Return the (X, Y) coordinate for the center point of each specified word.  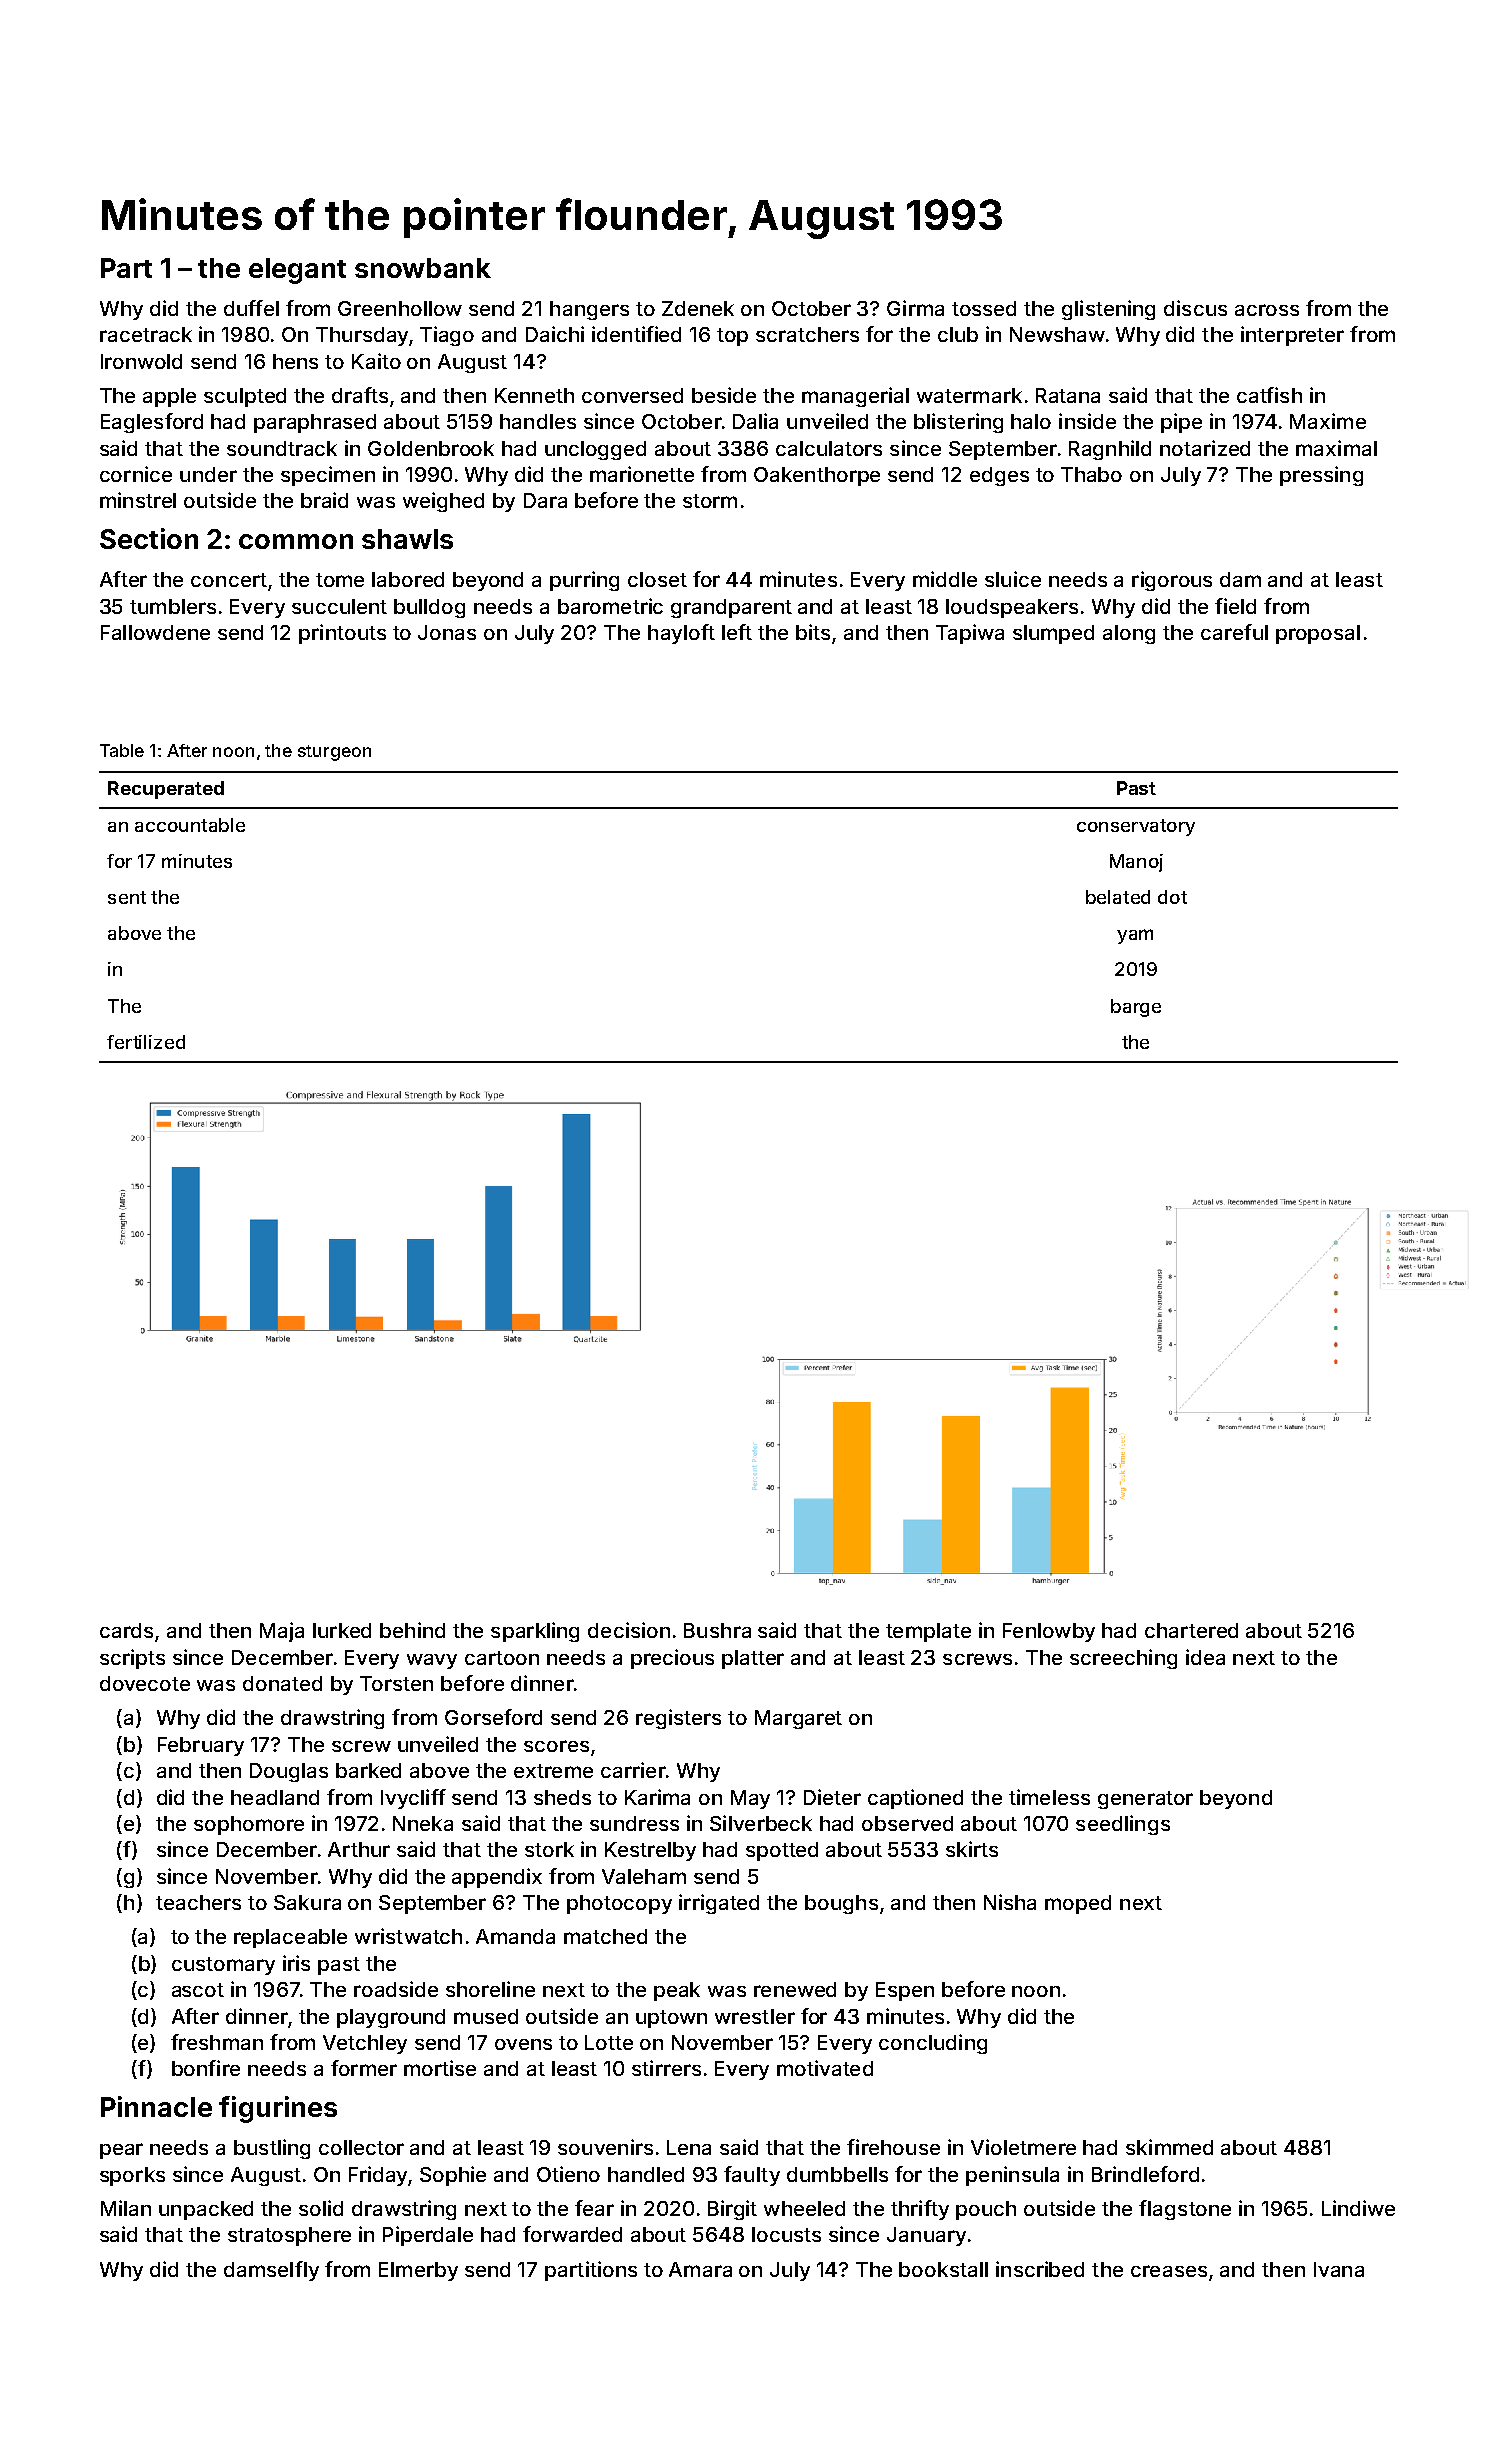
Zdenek (698, 308)
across (1267, 310)
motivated (825, 2068)
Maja (282, 1632)
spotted (782, 1851)
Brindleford (1145, 2174)
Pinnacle (156, 2106)
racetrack (146, 334)
